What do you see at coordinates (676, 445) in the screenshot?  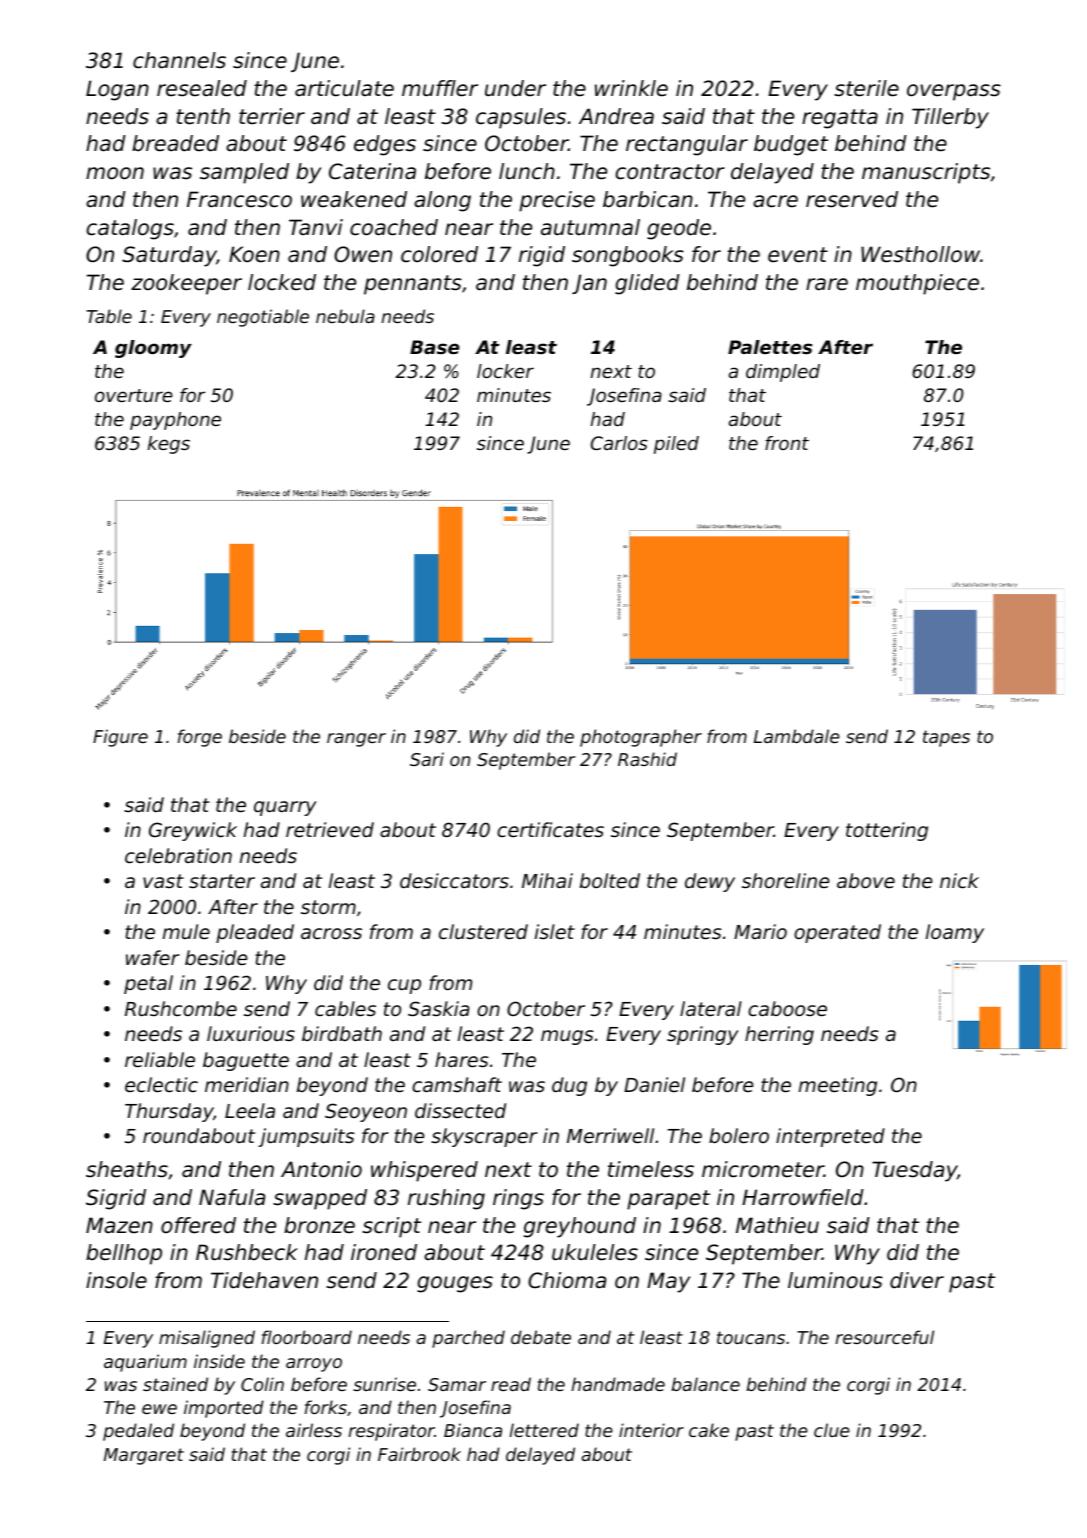 I see `piled` at bounding box center [676, 445].
